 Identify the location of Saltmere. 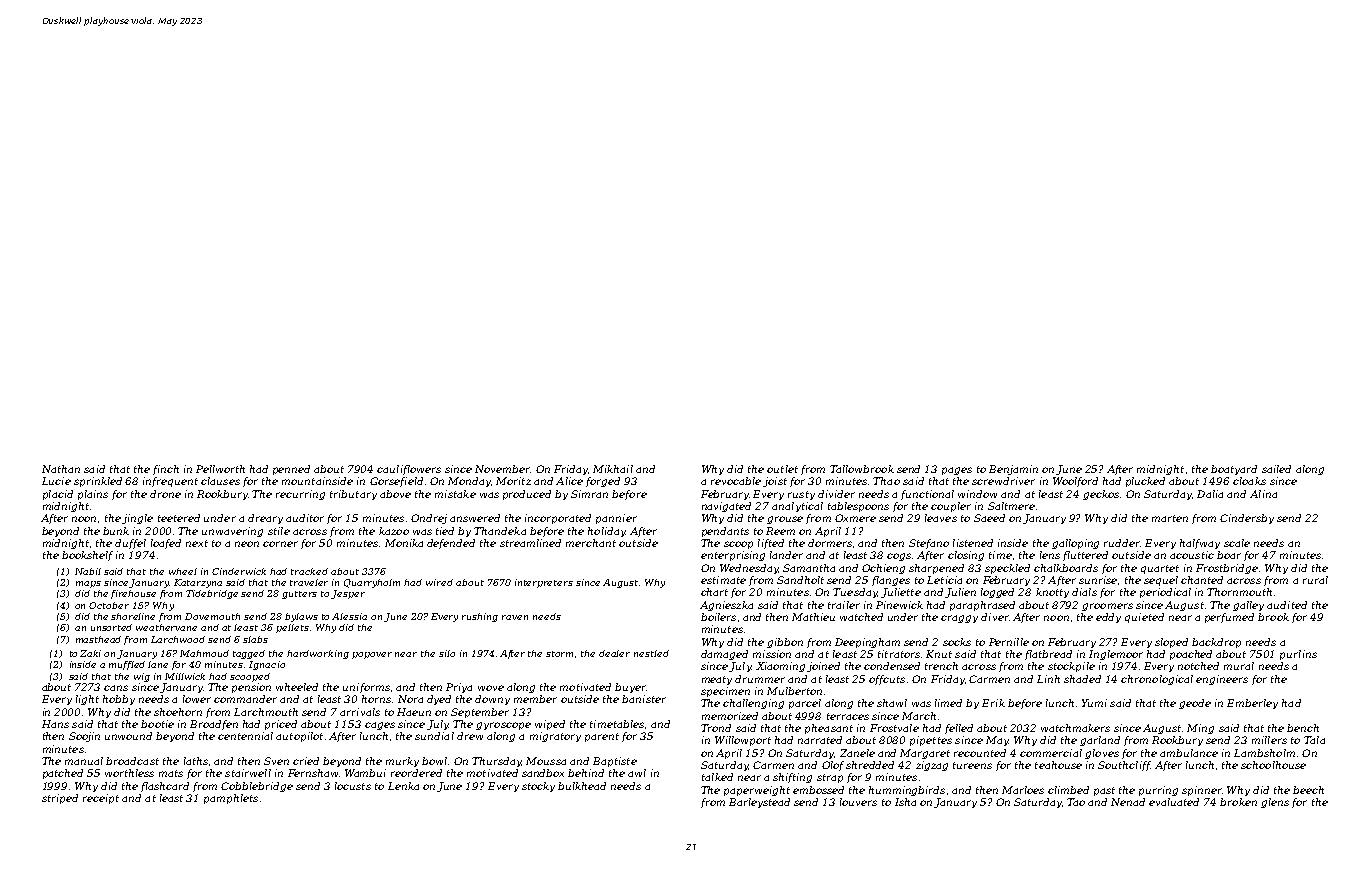
(1011, 506).
